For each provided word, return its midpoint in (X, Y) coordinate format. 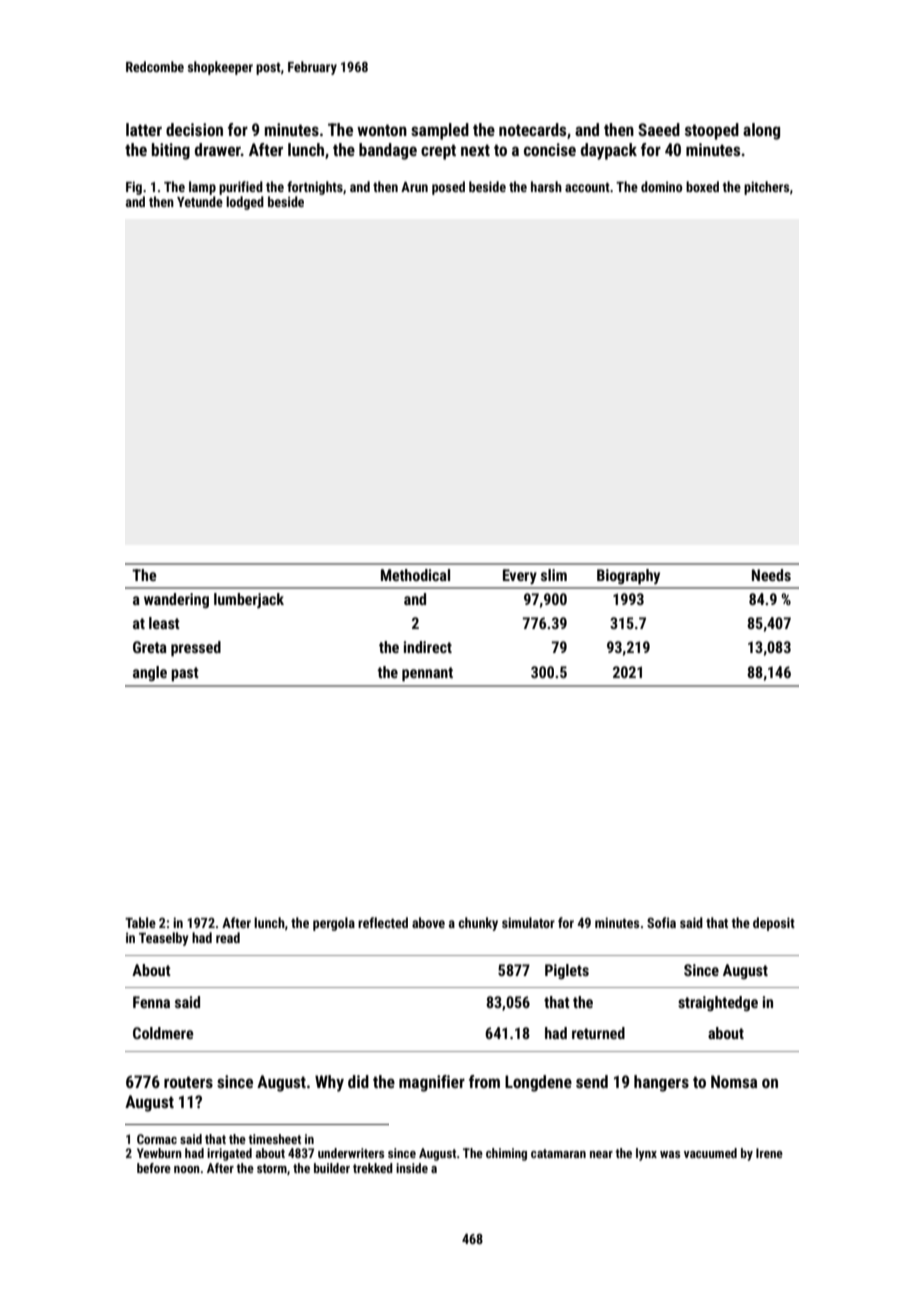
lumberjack (249, 600)
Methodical (415, 575)
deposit (774, 924)
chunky (478, 924)
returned (598, 1033)
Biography (628, 577)
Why (329, 1083)
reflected (383, 922)
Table (140, 922)
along (761, 131)
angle (150, 673)
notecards (532, 129)
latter (144, 129)
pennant (427, 674)
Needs (771, 575)
